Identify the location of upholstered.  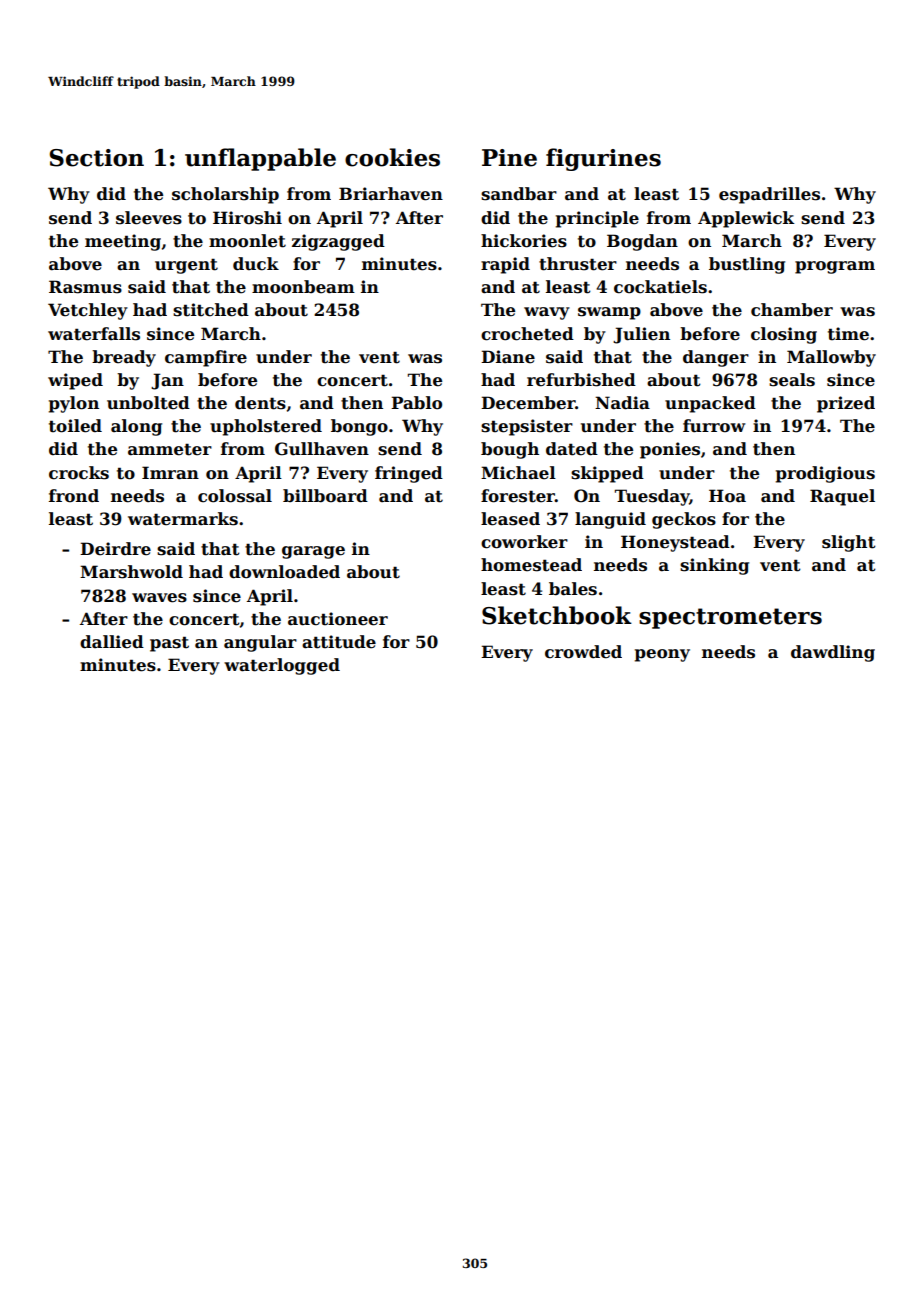
(266, 427).
